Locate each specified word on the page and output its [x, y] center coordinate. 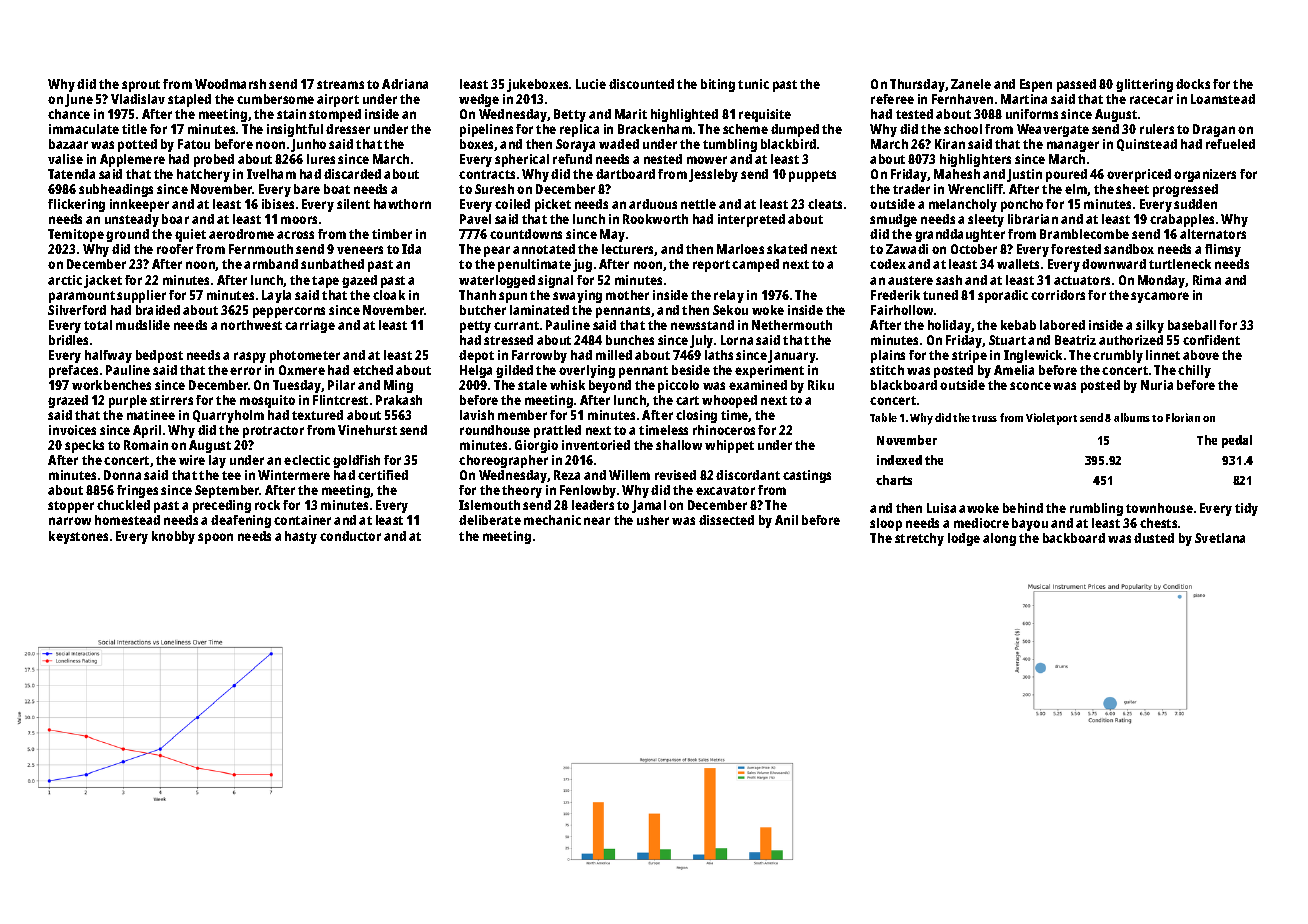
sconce [1030, 386]
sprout [141, 86]
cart [687, 400]
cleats [825, 204]
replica [579, 130]
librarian [1033, 219]
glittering [1144, 85]
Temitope [76, 235]
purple [128, 401]
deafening [241, 521]
